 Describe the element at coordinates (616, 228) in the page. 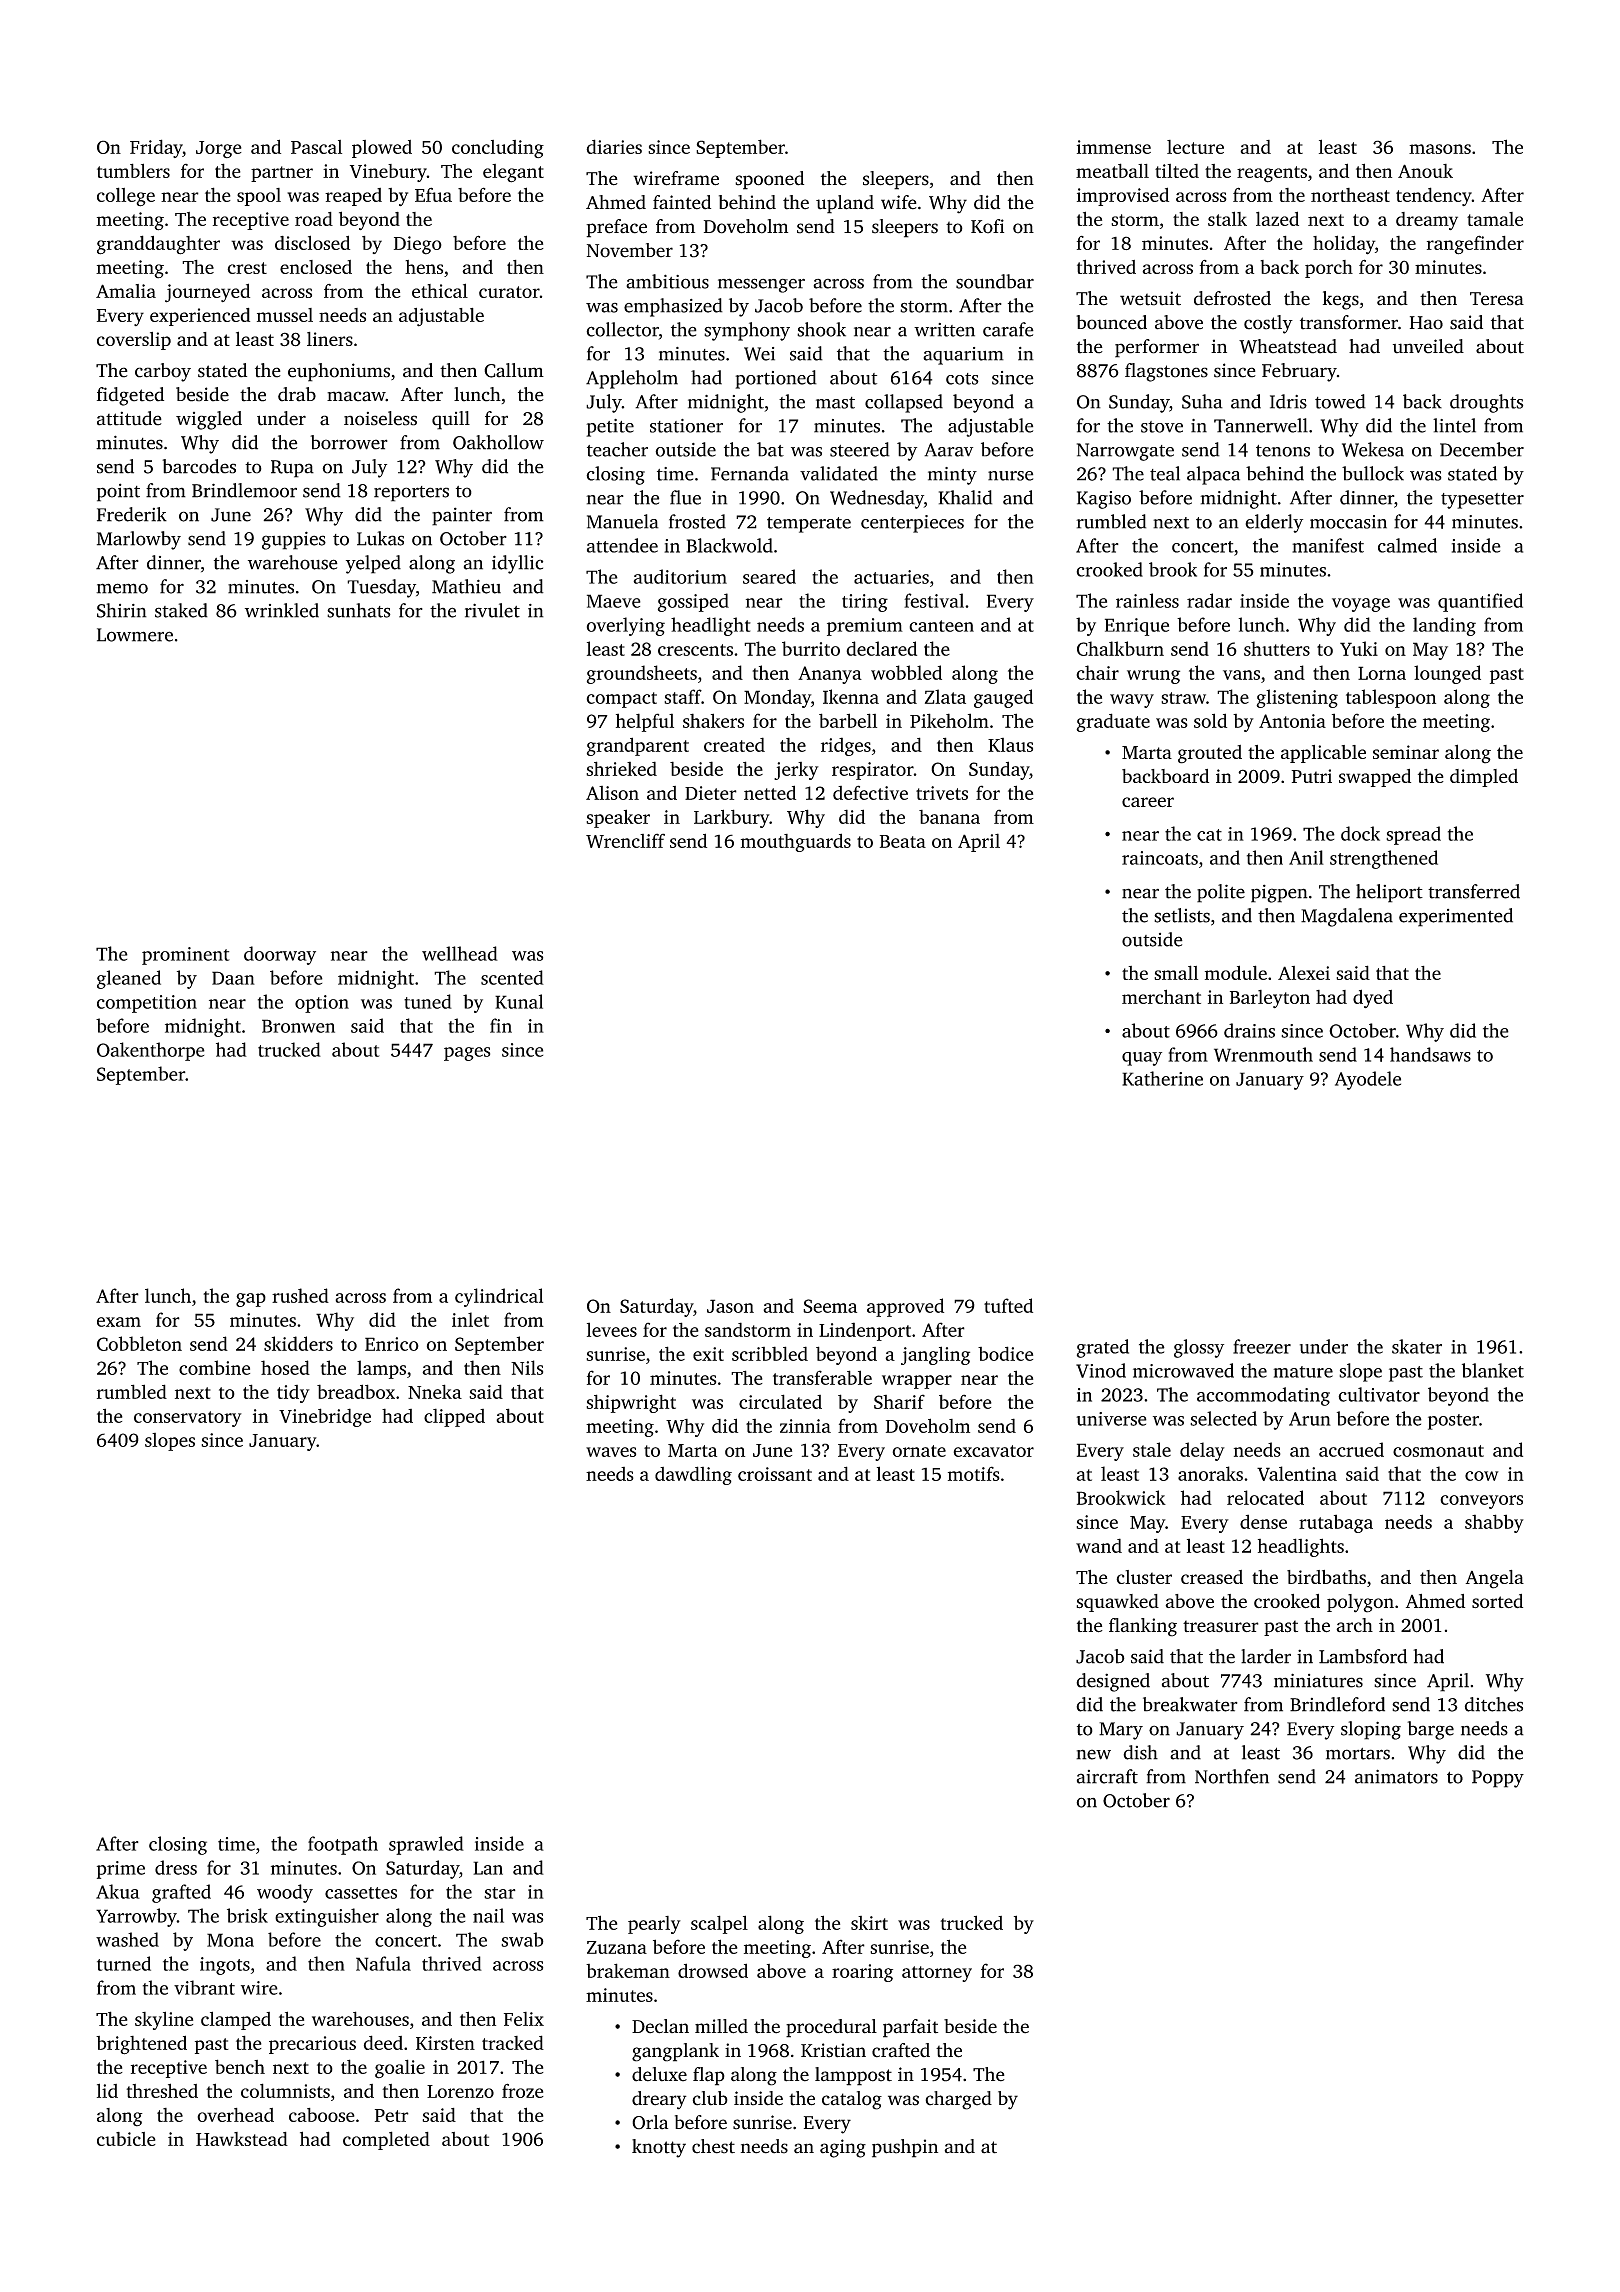

I see `preface` at that location.
